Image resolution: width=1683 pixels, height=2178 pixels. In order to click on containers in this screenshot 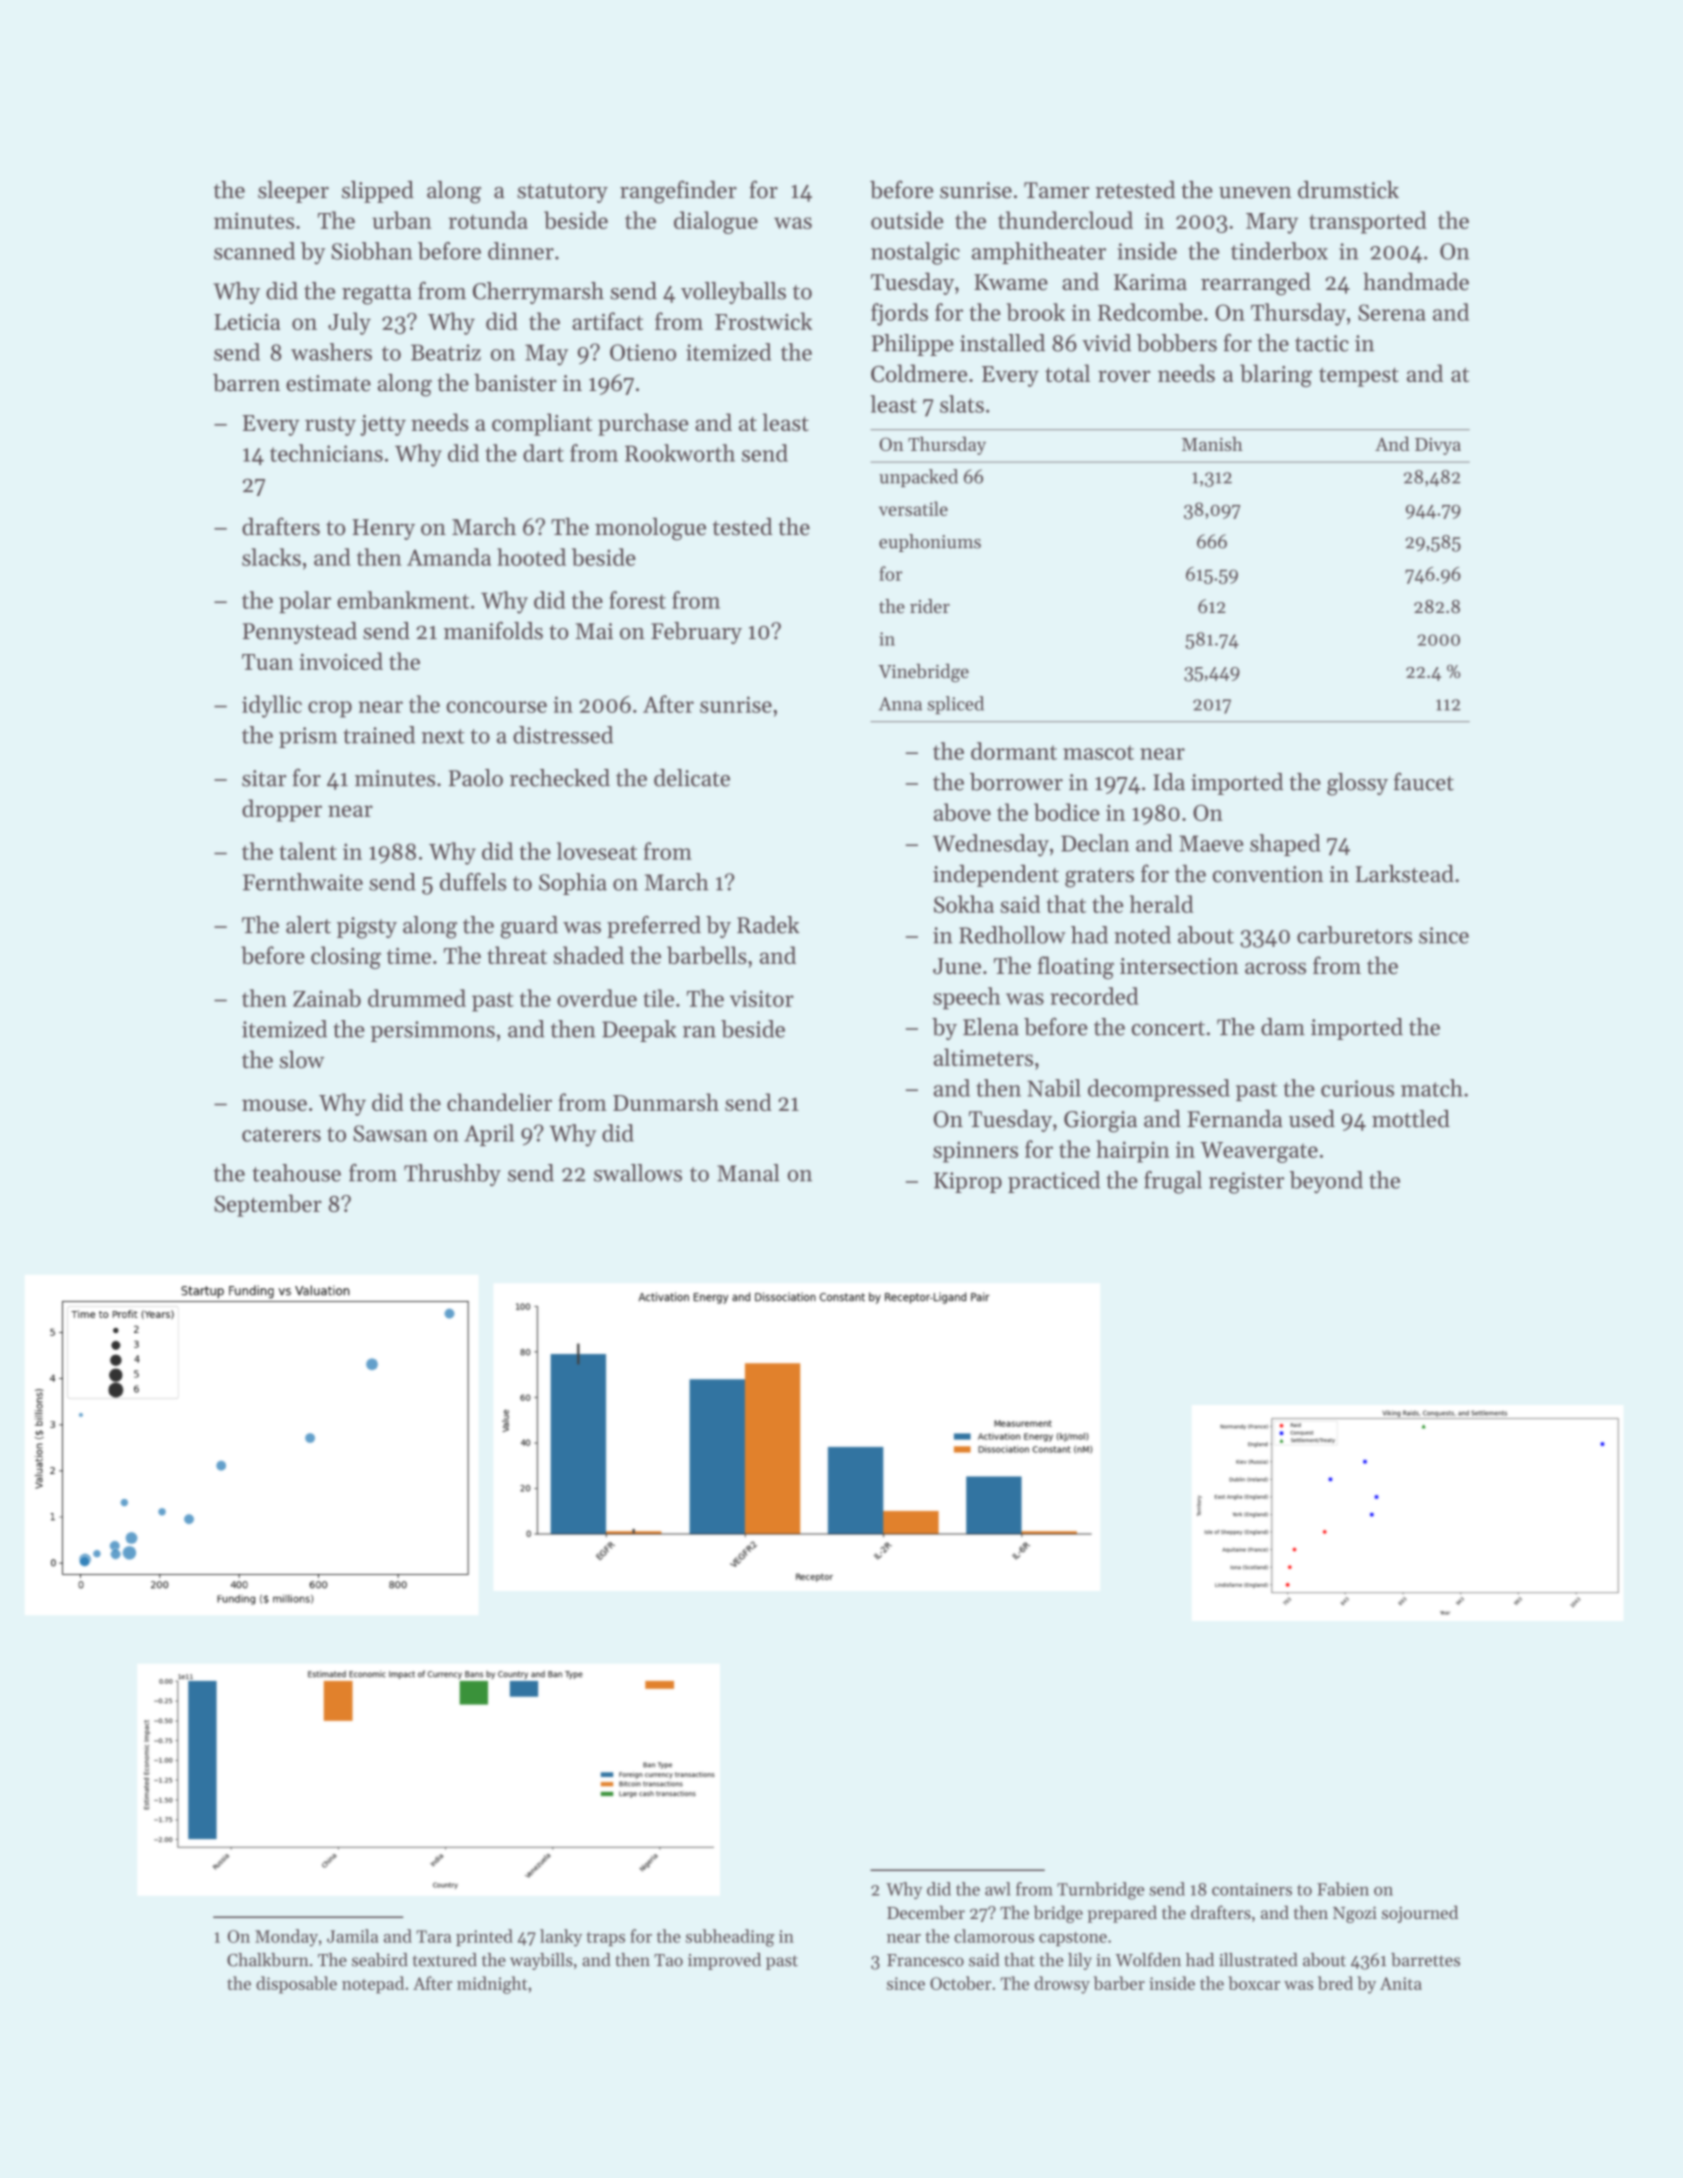, I will do `click(1252, 1889)`.
